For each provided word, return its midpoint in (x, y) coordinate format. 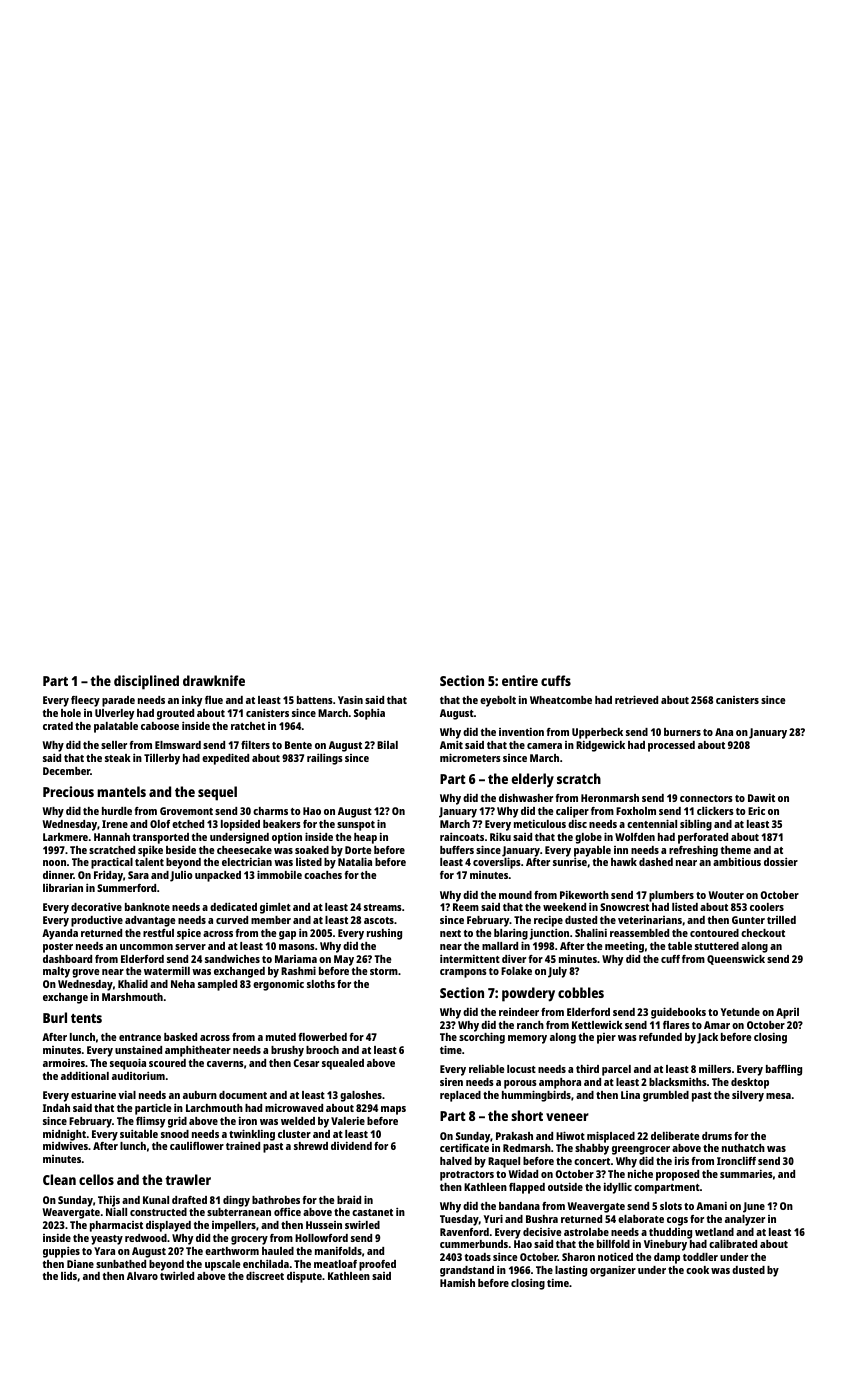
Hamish (457, 1282)
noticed (615, 1256)
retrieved (636, 699)
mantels (121, 791)
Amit (451, 744)
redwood (146, 1238)
